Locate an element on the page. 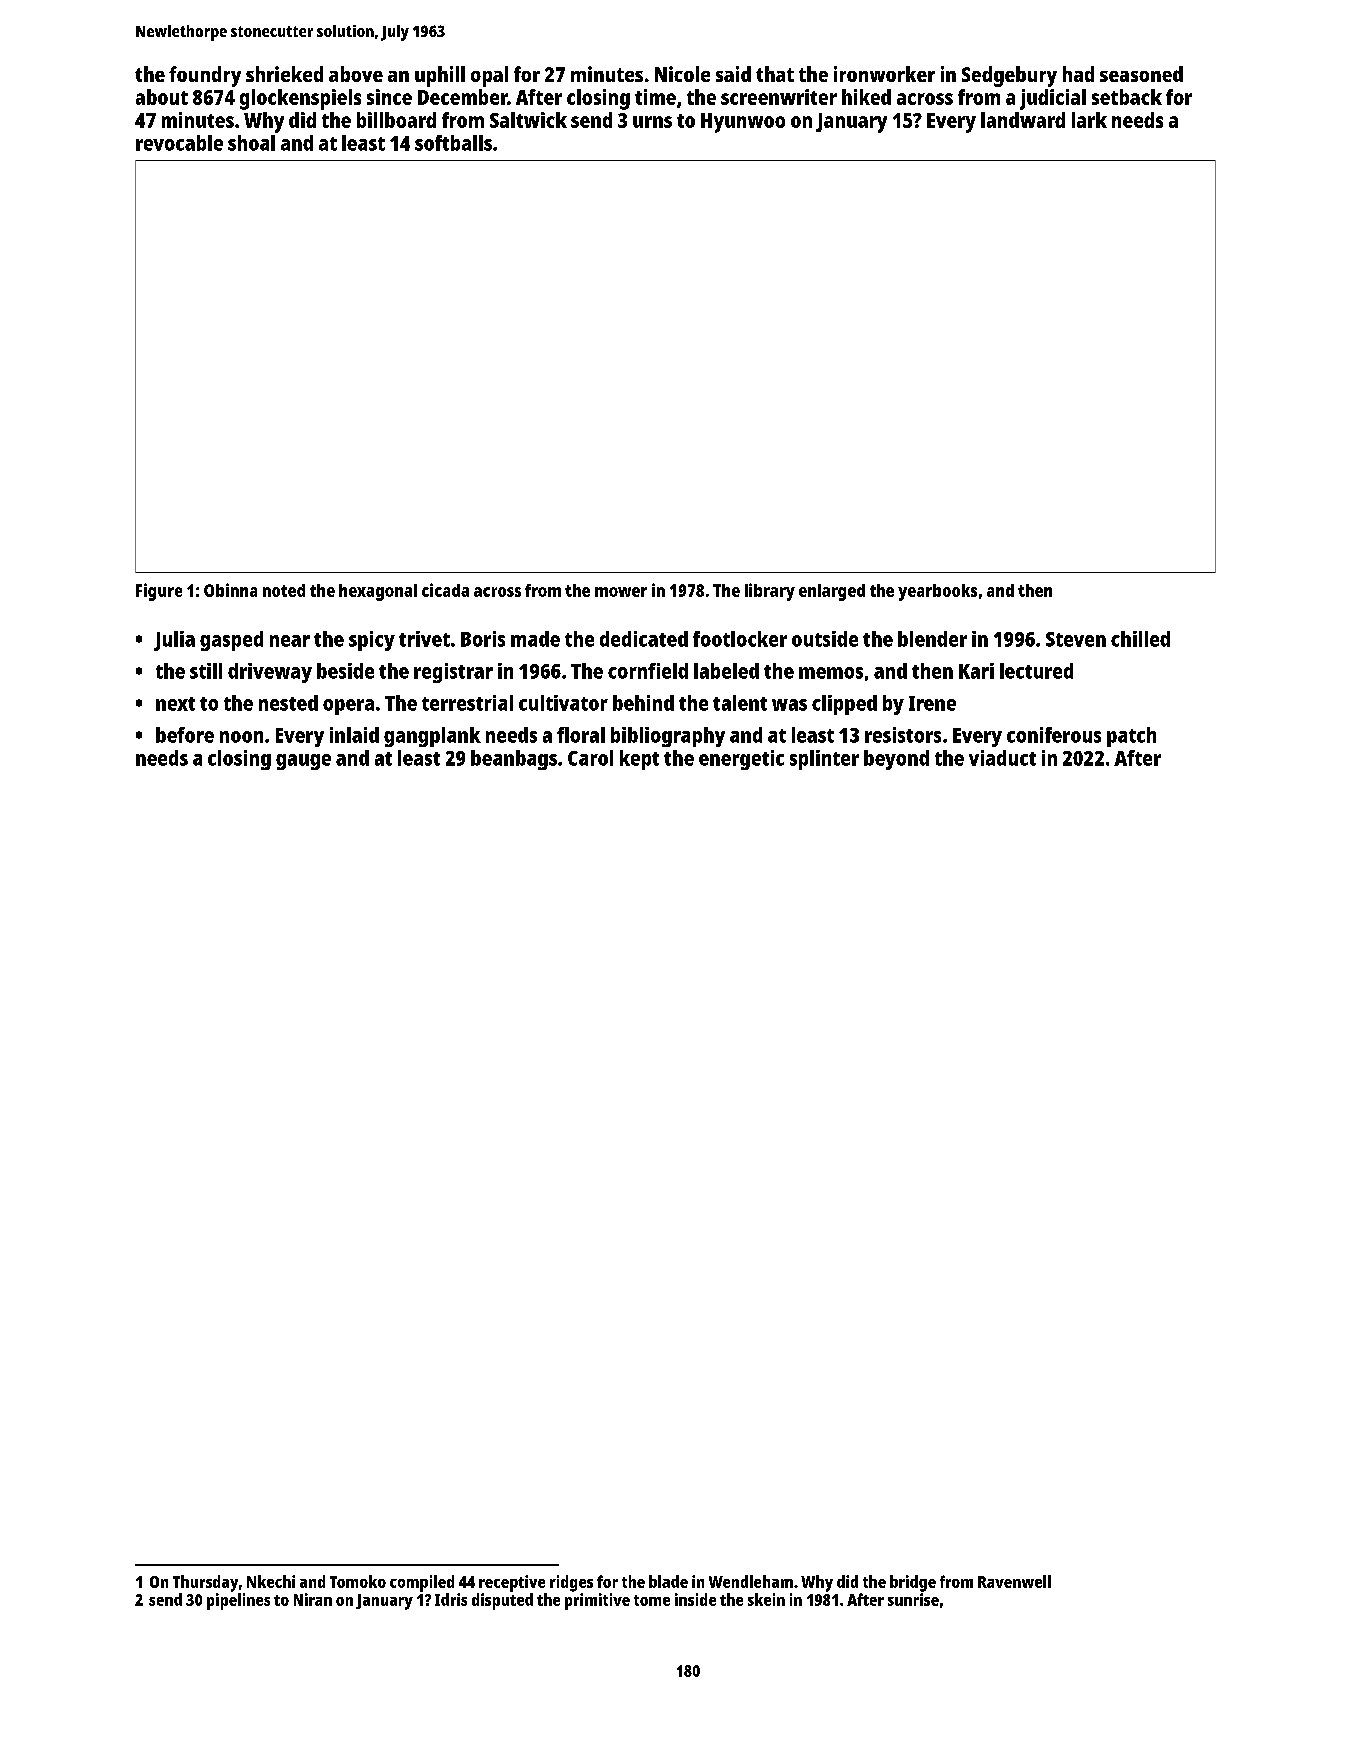 The image size is (1351, 1748). setback is located at coordinates (1127, 97).
